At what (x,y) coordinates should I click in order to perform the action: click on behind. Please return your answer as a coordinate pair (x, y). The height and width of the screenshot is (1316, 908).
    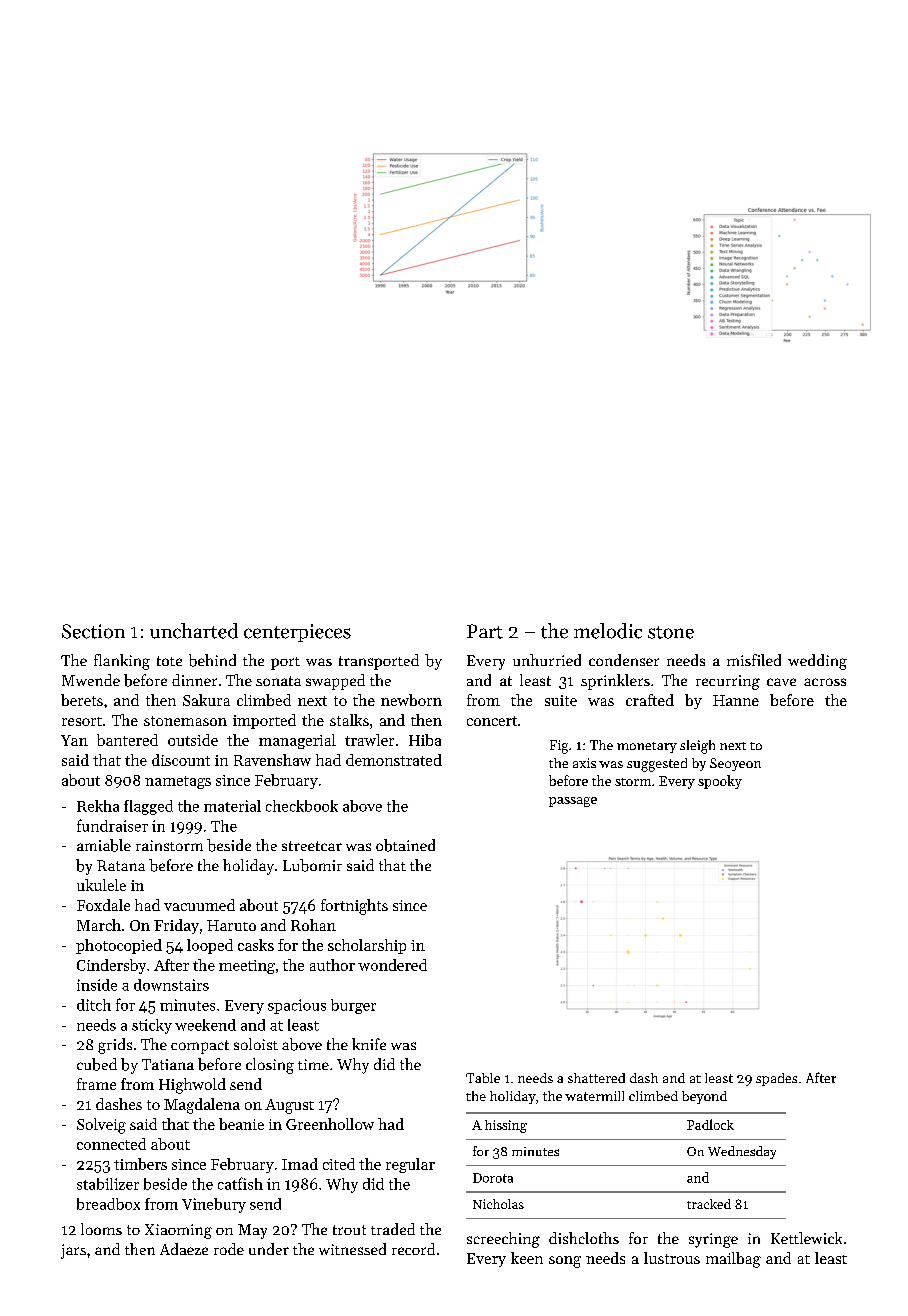
    Looking at the image, I should click on (212, 660).
